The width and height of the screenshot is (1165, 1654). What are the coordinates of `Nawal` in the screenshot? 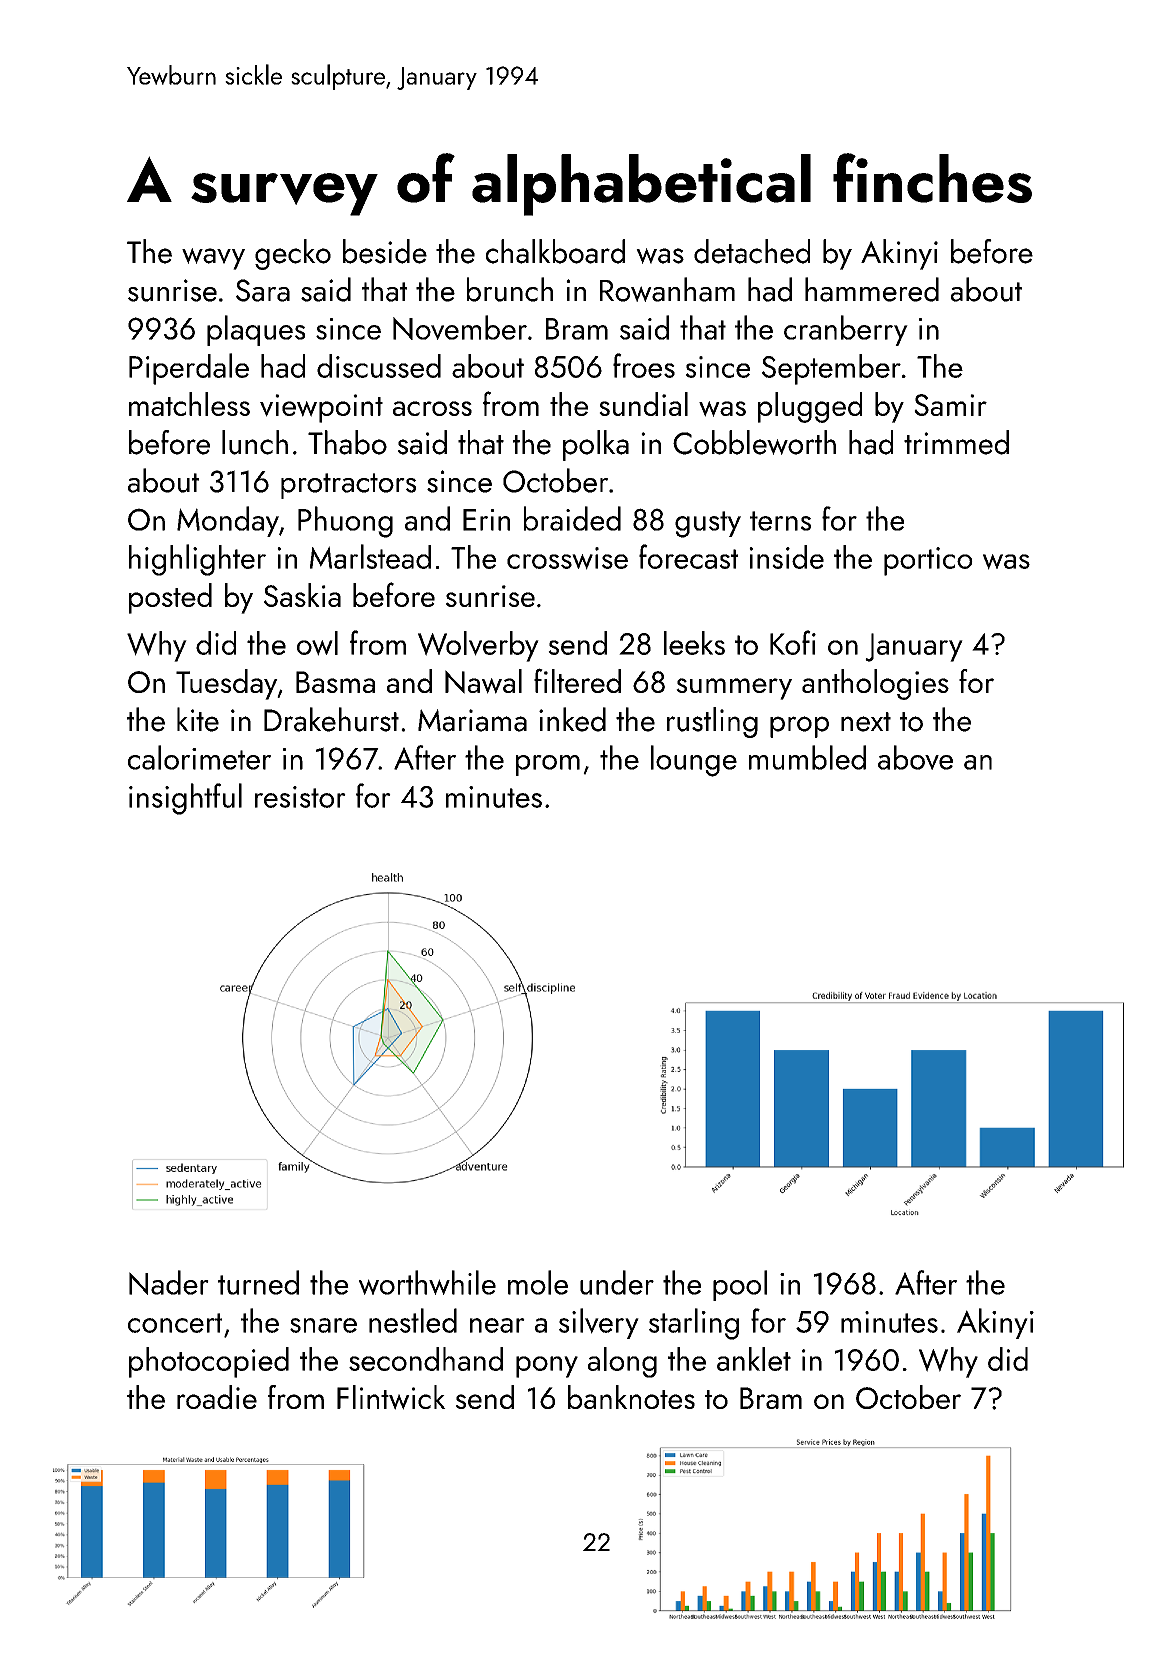 It's located at (483, 681).
